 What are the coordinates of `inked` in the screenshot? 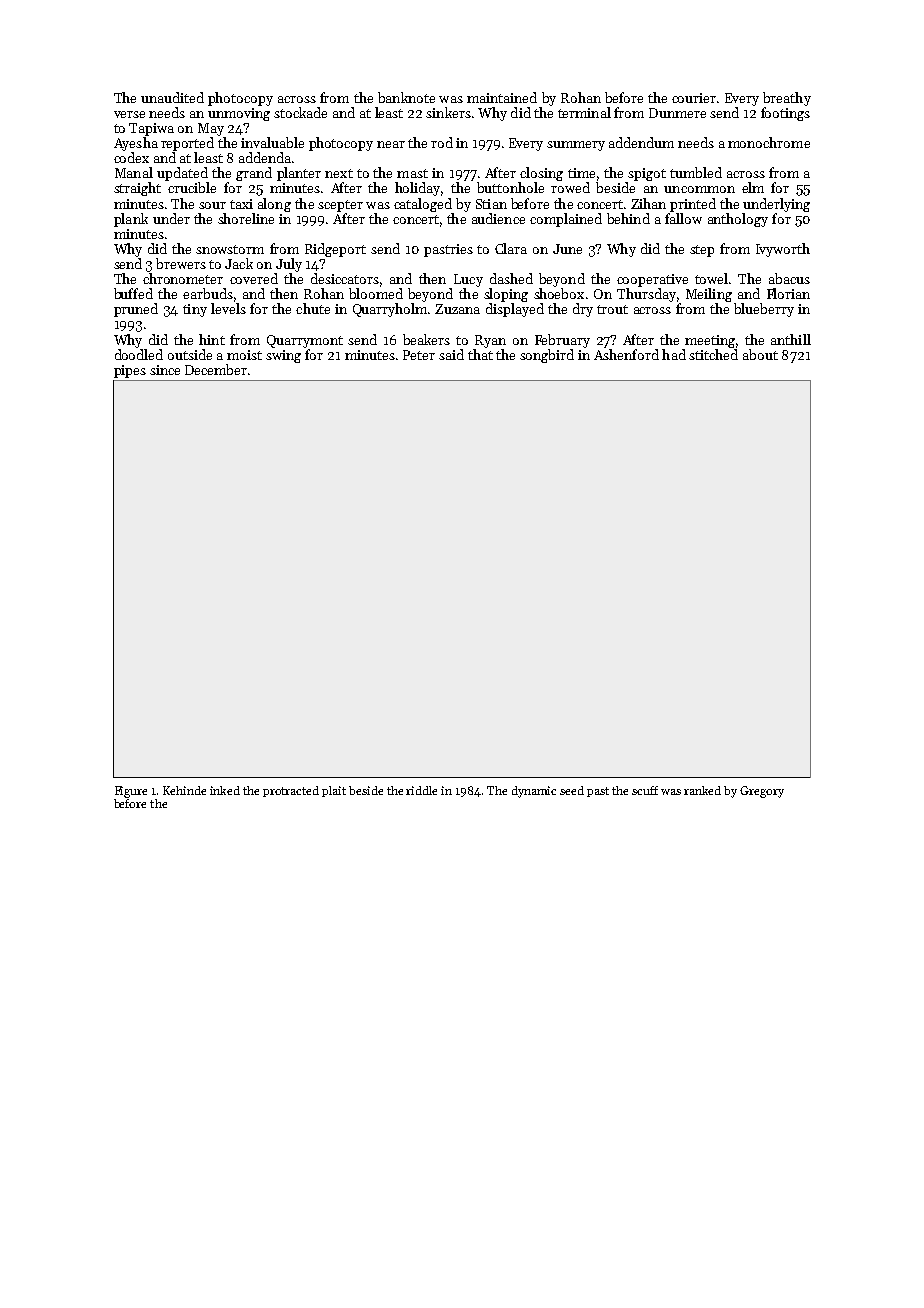 It's located at (225, 790).
